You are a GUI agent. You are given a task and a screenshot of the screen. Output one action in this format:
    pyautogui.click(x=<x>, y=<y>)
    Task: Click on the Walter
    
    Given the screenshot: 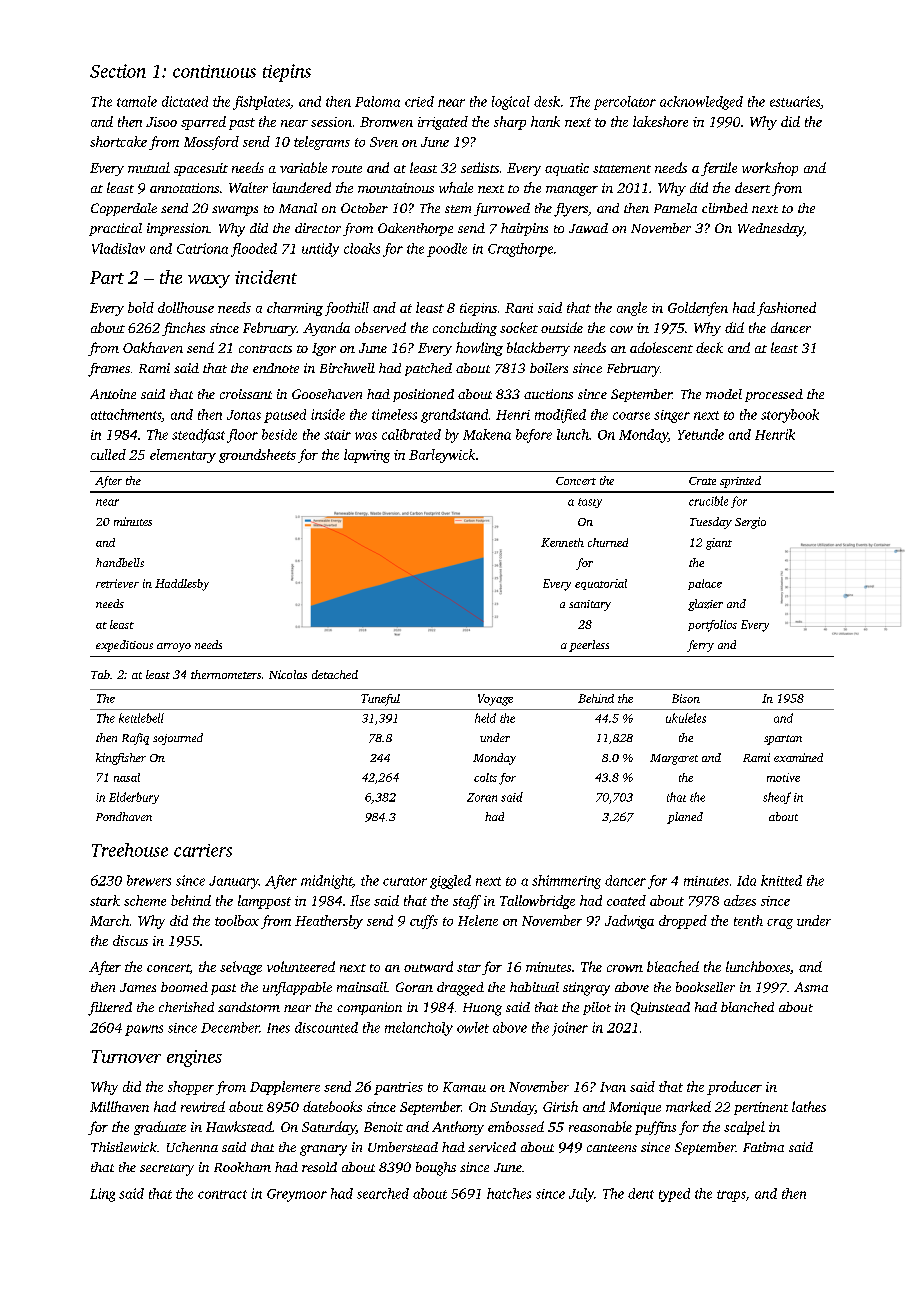 What is the action you would take?
    pyautogui.click(x=248, y=187)
